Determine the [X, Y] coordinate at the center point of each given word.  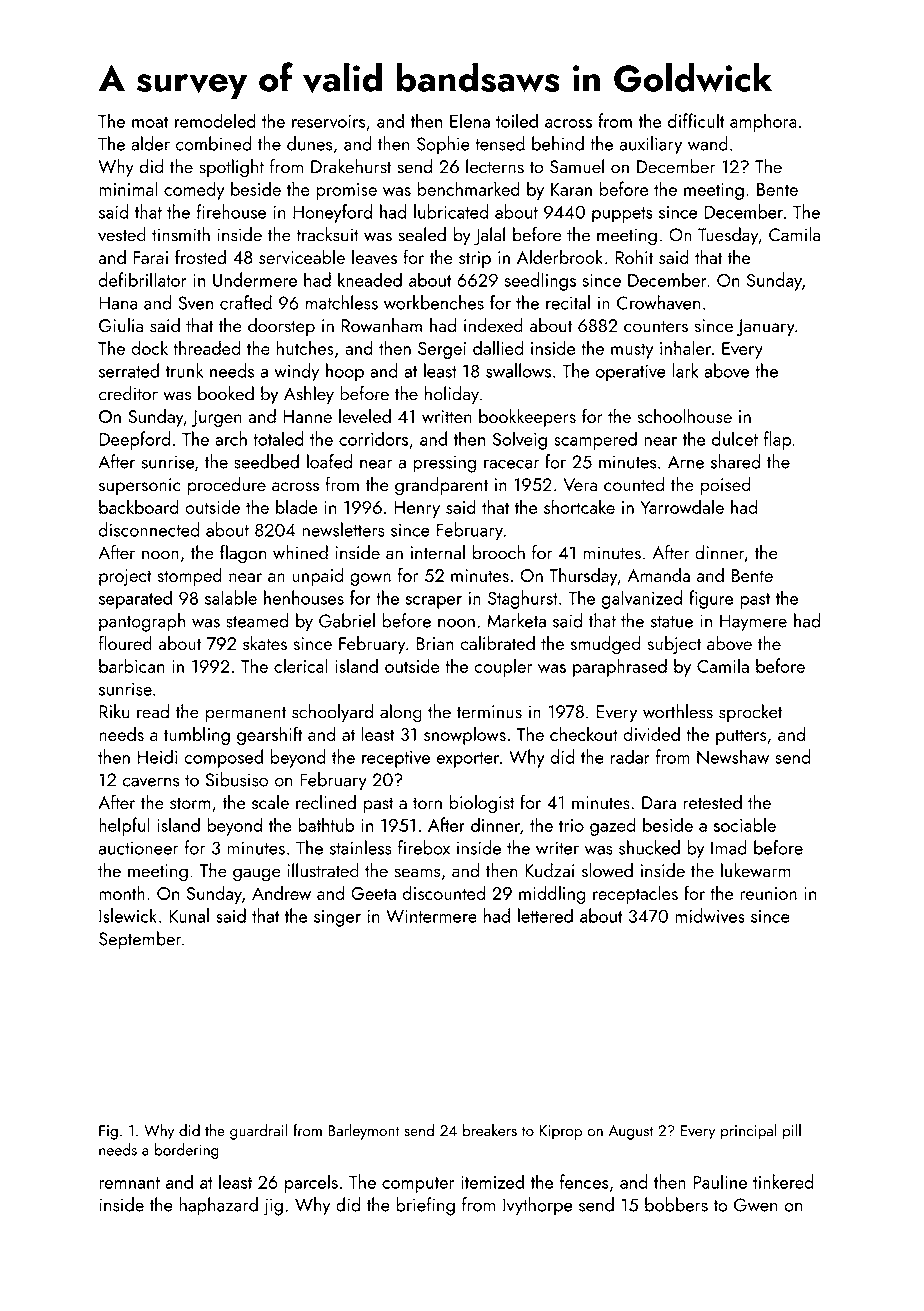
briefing [425, 1206]
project [125, 577]
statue [672, 622]
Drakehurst [351, 166]
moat [150, 122]
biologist [482, 803]
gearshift [269, 735]
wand [708, 143]
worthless [678, 711]
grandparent [441, 486]
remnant [129, 1183]
